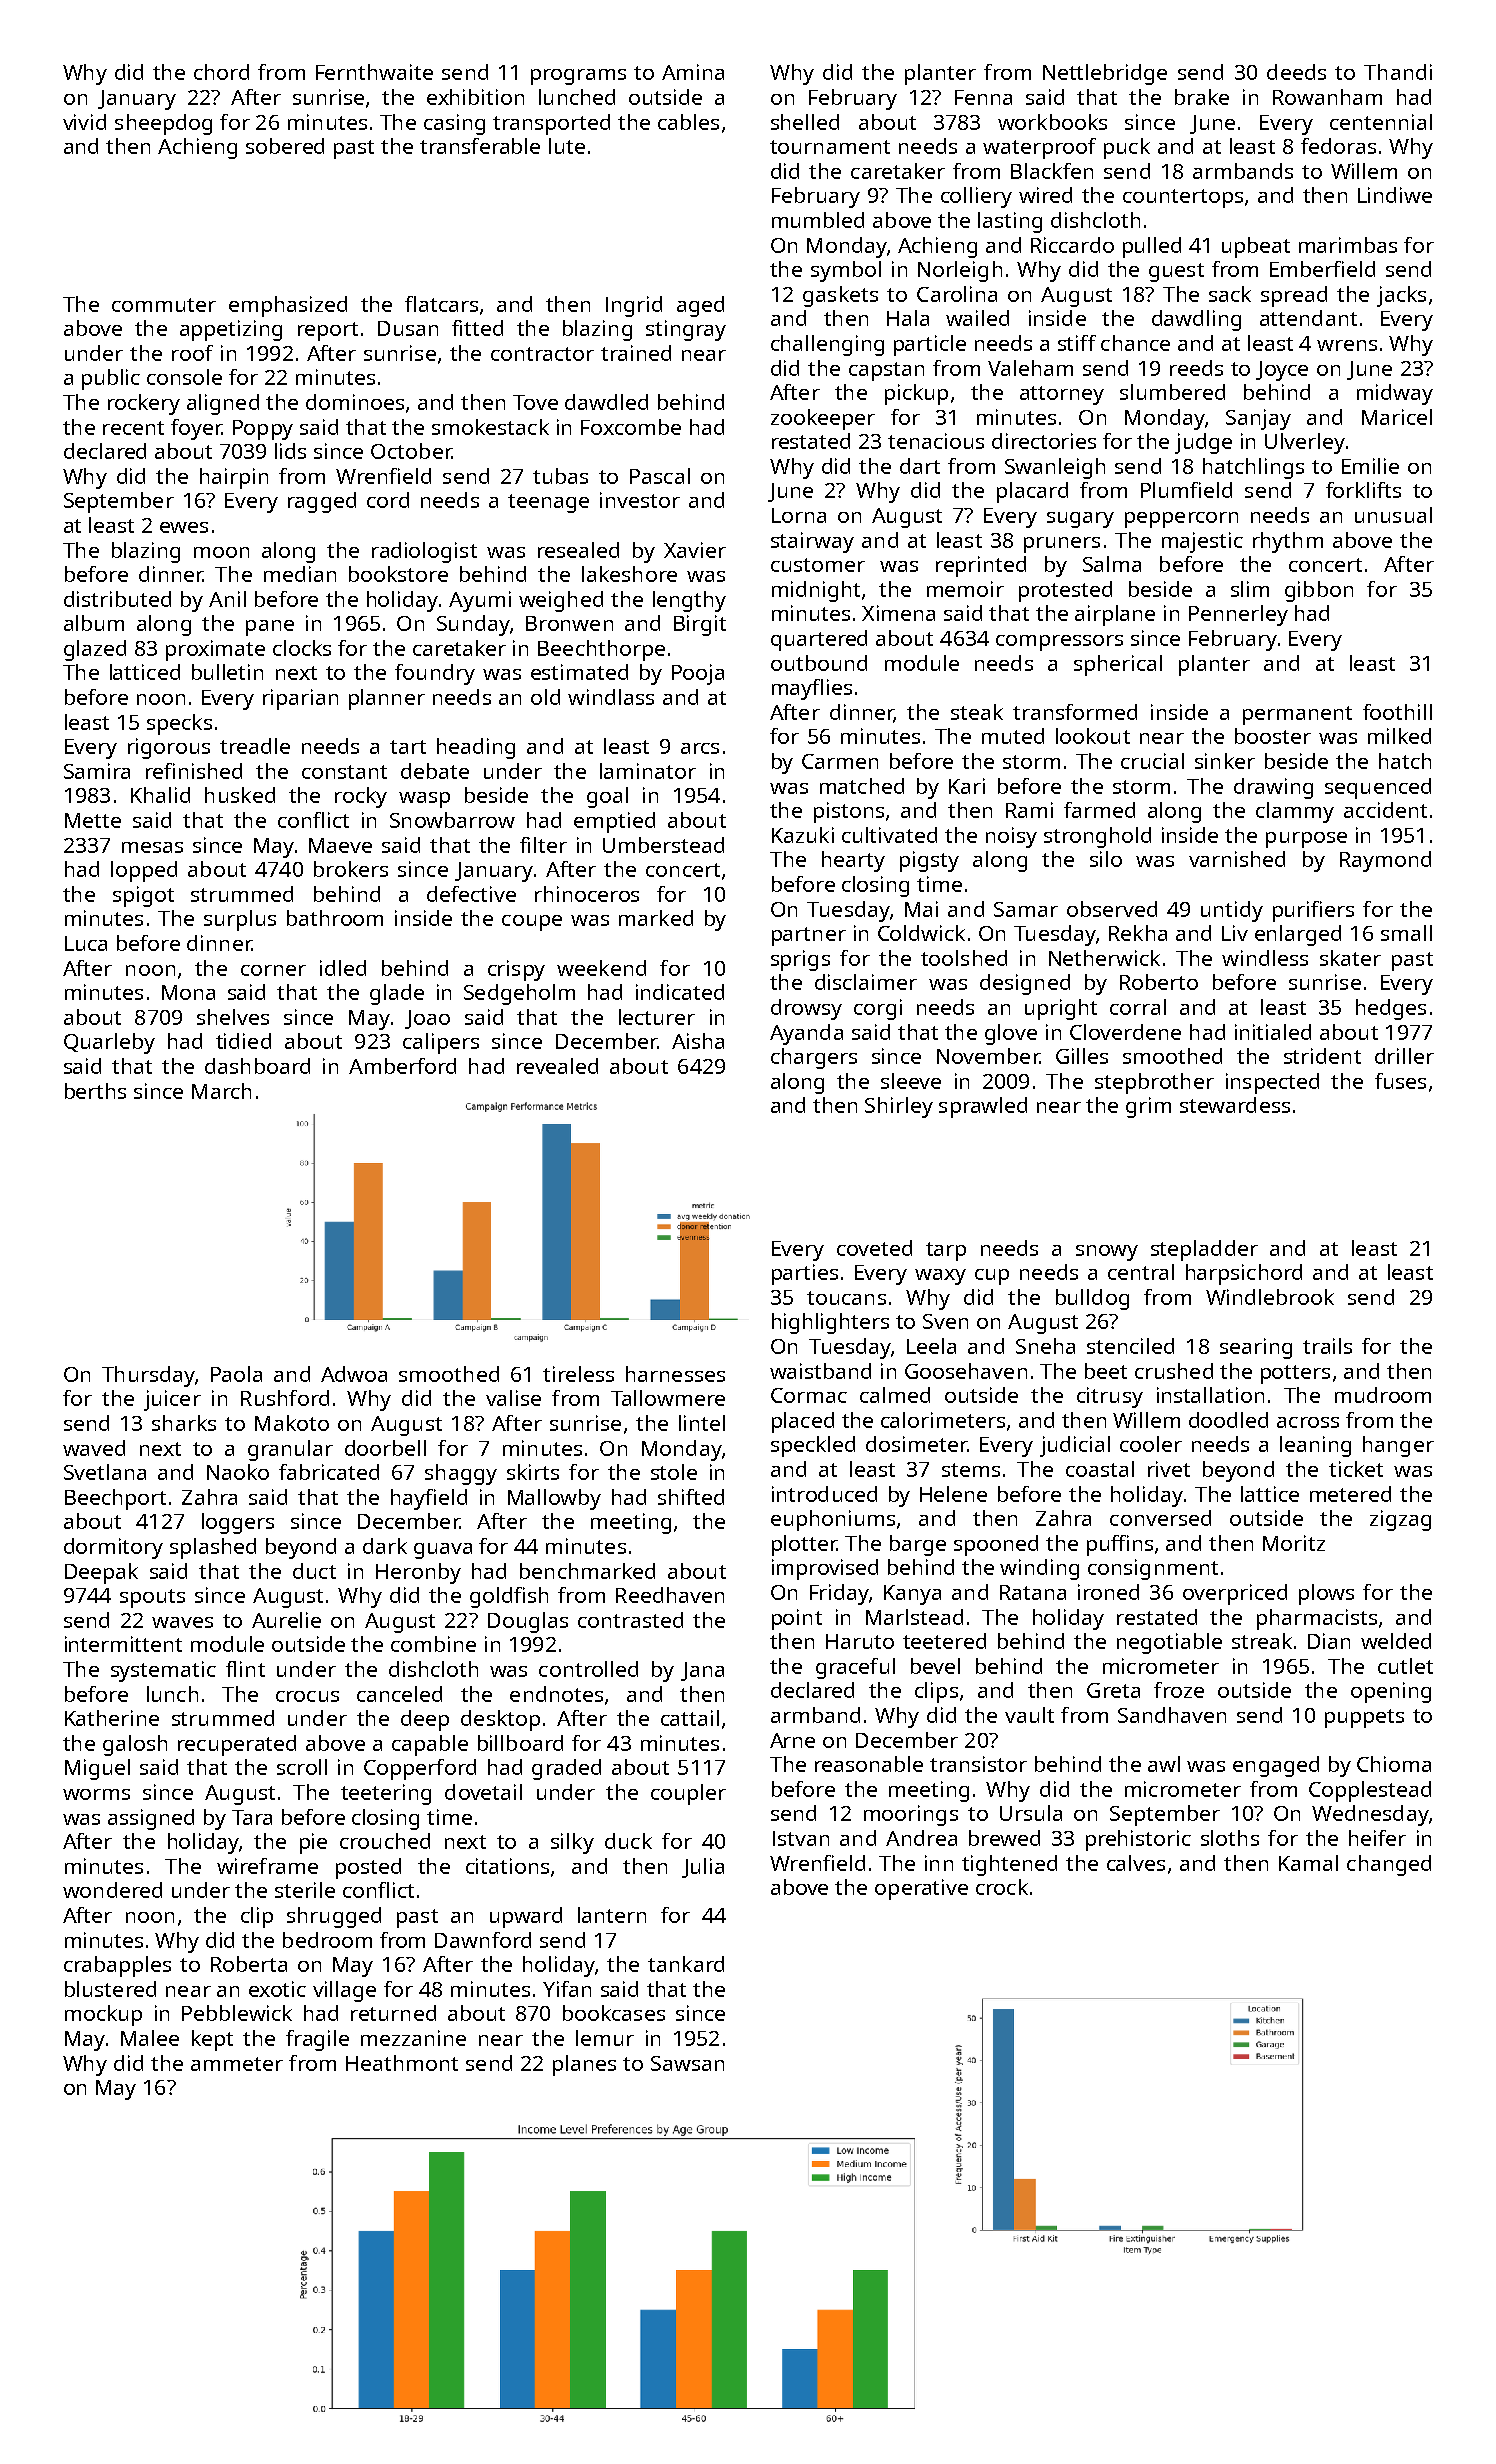  What do you see at coordinates (687, 2063) in the image?
I see `Sawsan` at bounding box center [687, 2063].
